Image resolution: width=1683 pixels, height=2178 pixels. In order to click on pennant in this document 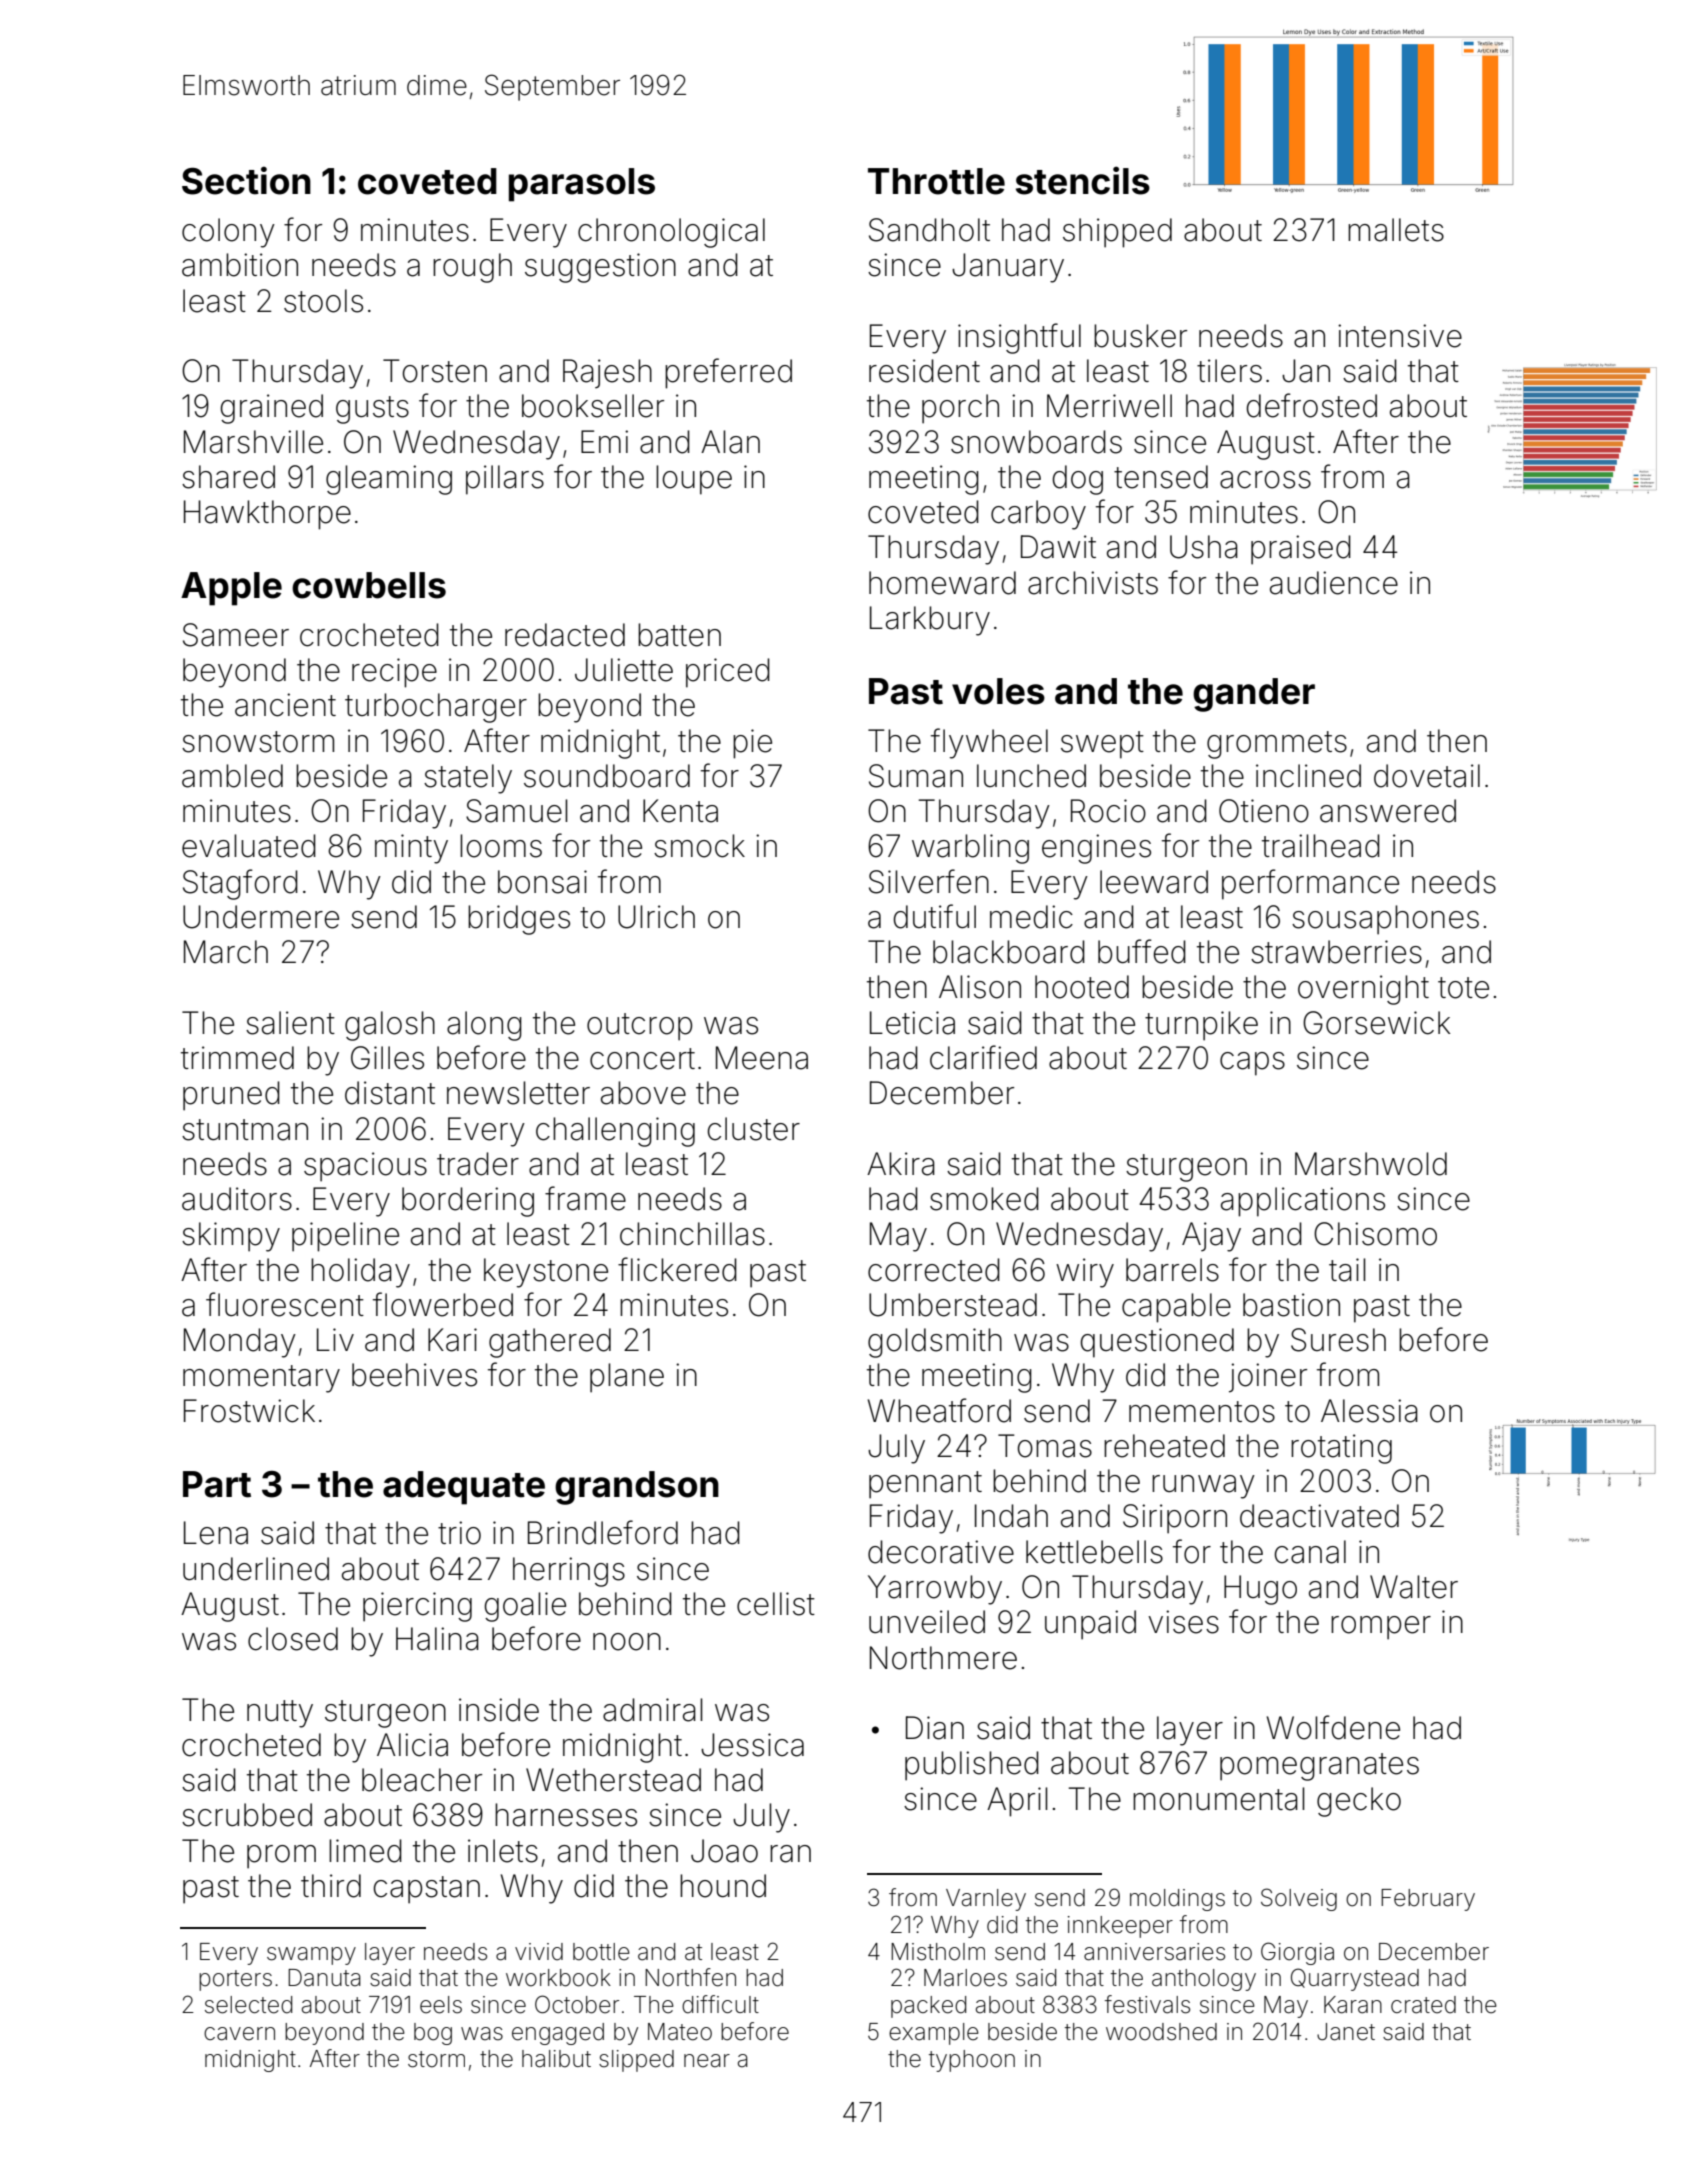, I will do `click(925, 1485)`.
